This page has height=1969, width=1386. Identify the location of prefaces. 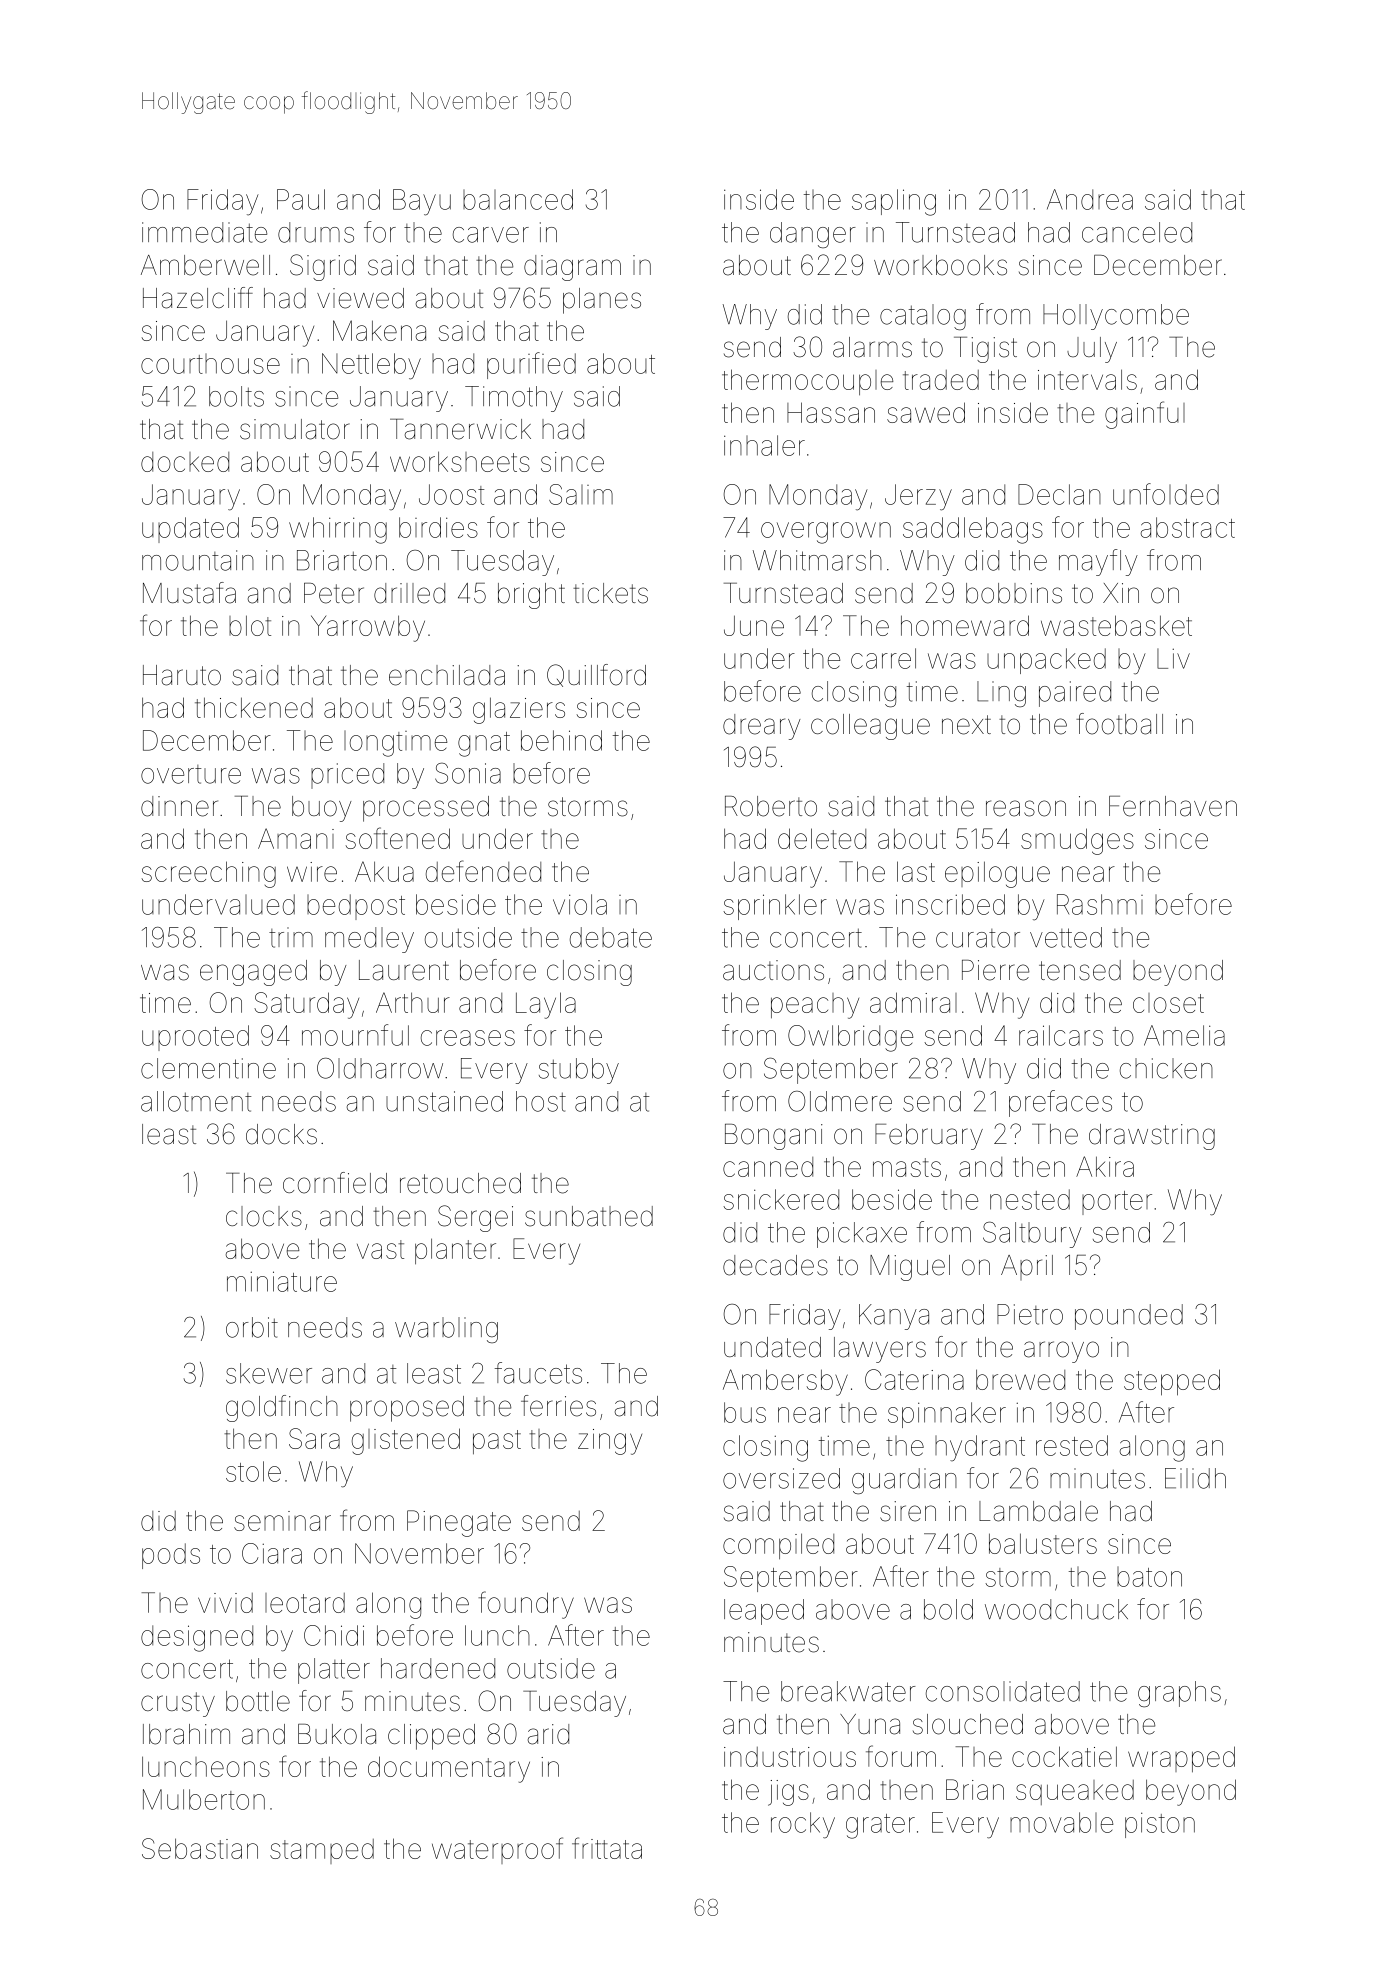
(1060, 1103).
